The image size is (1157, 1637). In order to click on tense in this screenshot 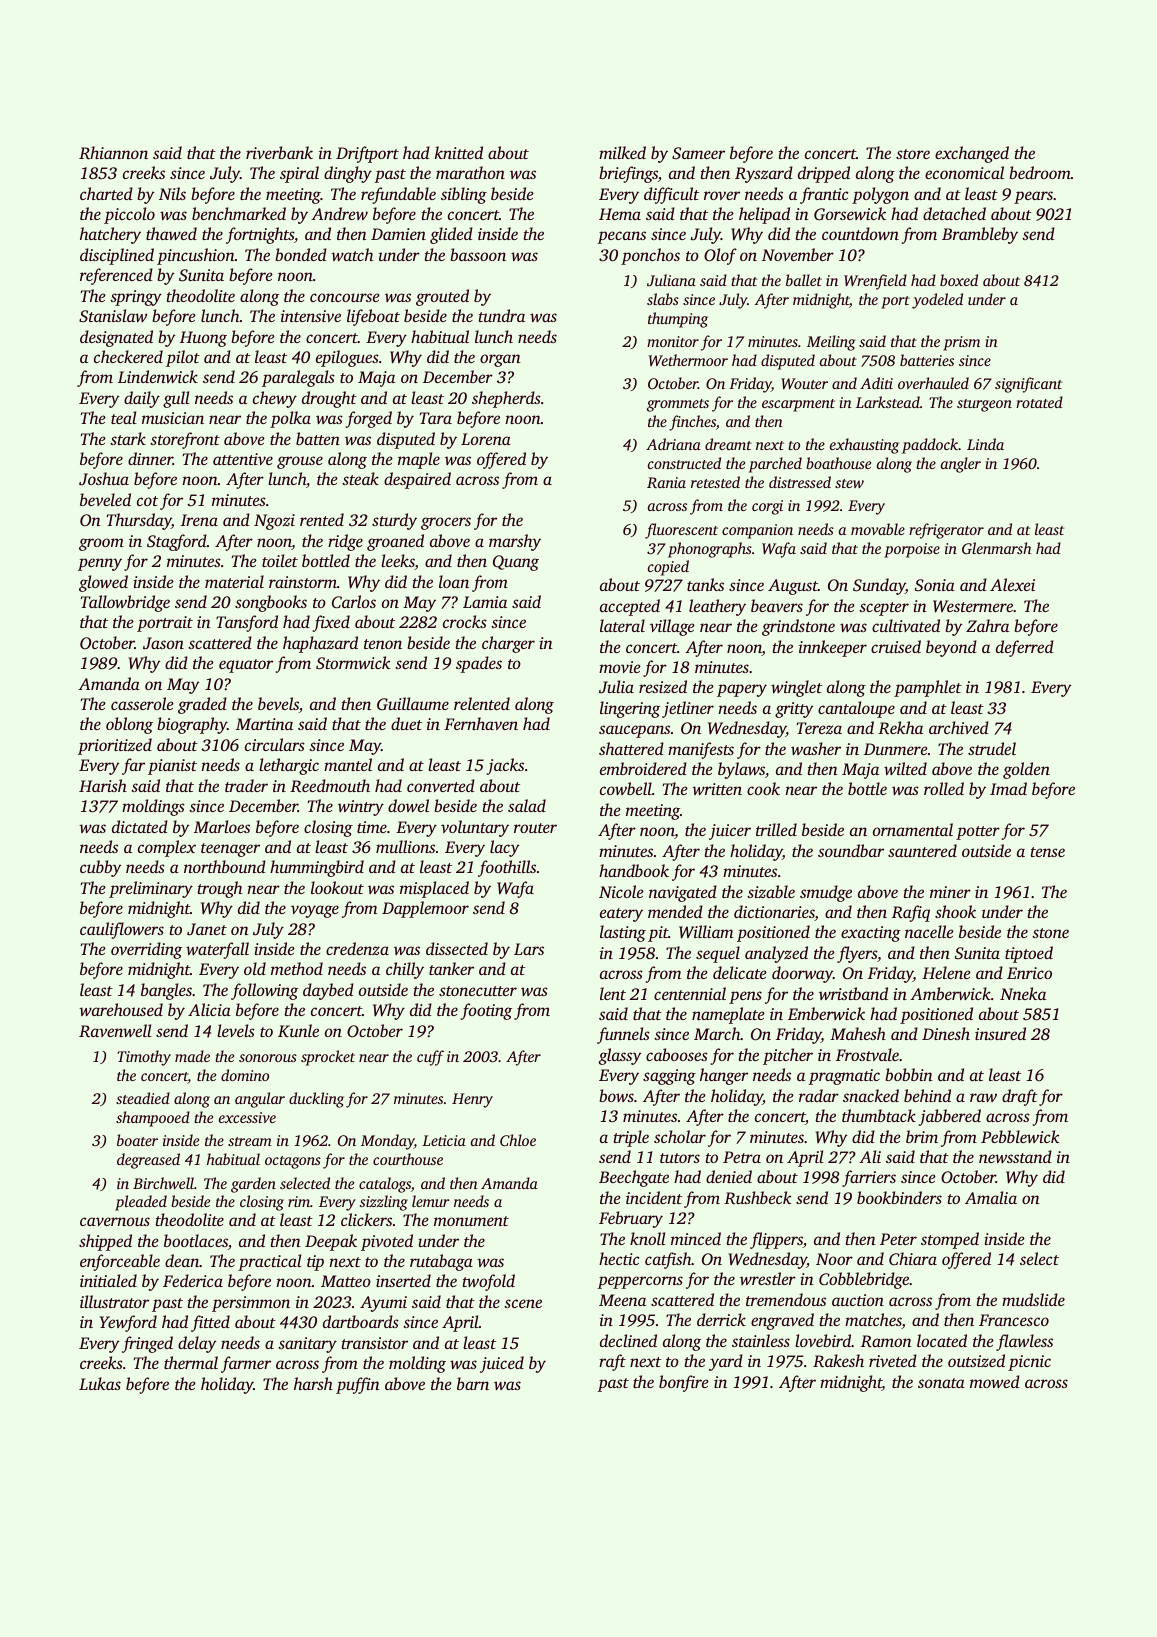, I will do `click(1048, 852)`.
